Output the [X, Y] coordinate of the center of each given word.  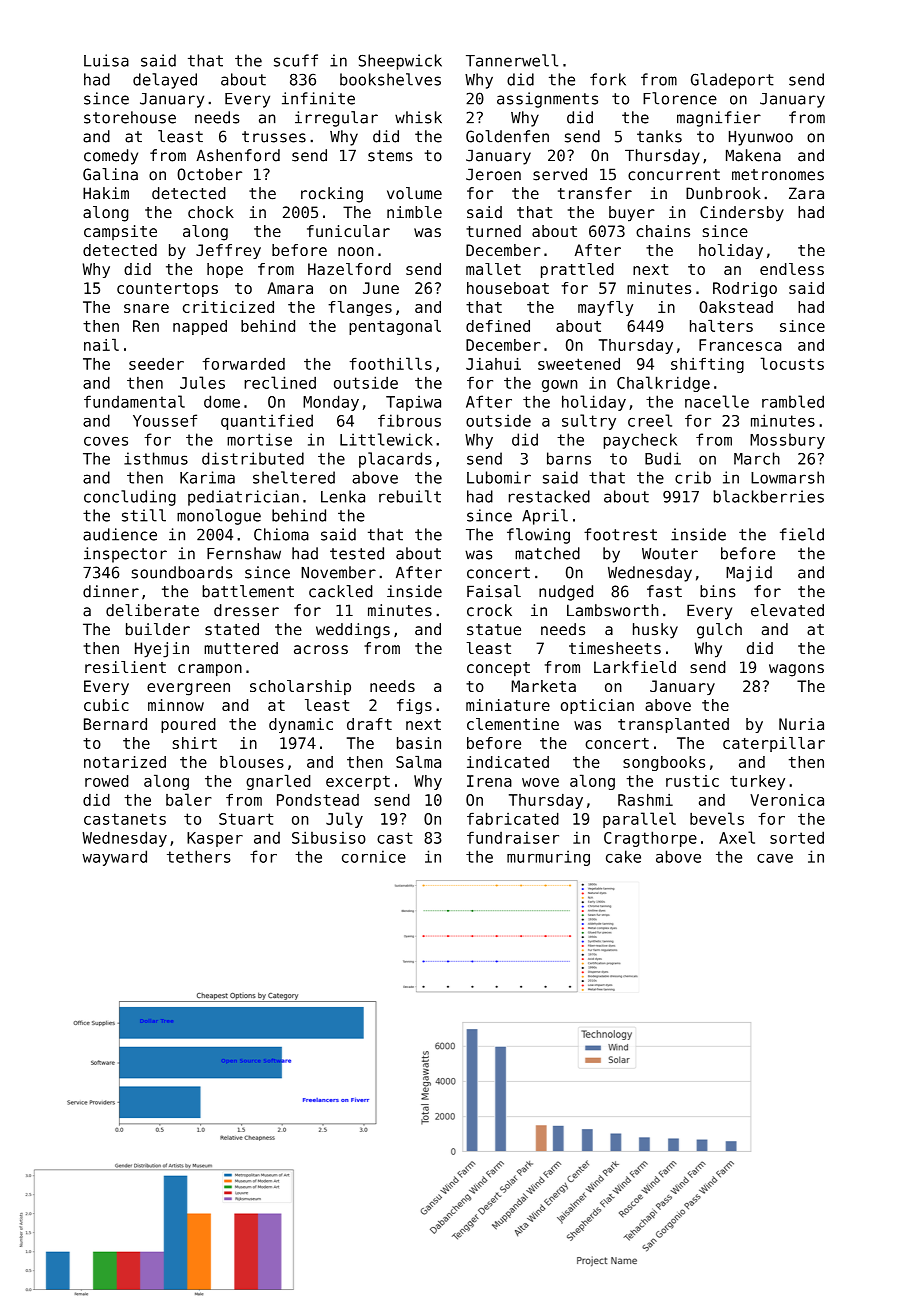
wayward [114, 858]
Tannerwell [512, 60]
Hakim [106, 193]
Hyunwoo [761, 138]
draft [369, 724]
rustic [692, 781]
